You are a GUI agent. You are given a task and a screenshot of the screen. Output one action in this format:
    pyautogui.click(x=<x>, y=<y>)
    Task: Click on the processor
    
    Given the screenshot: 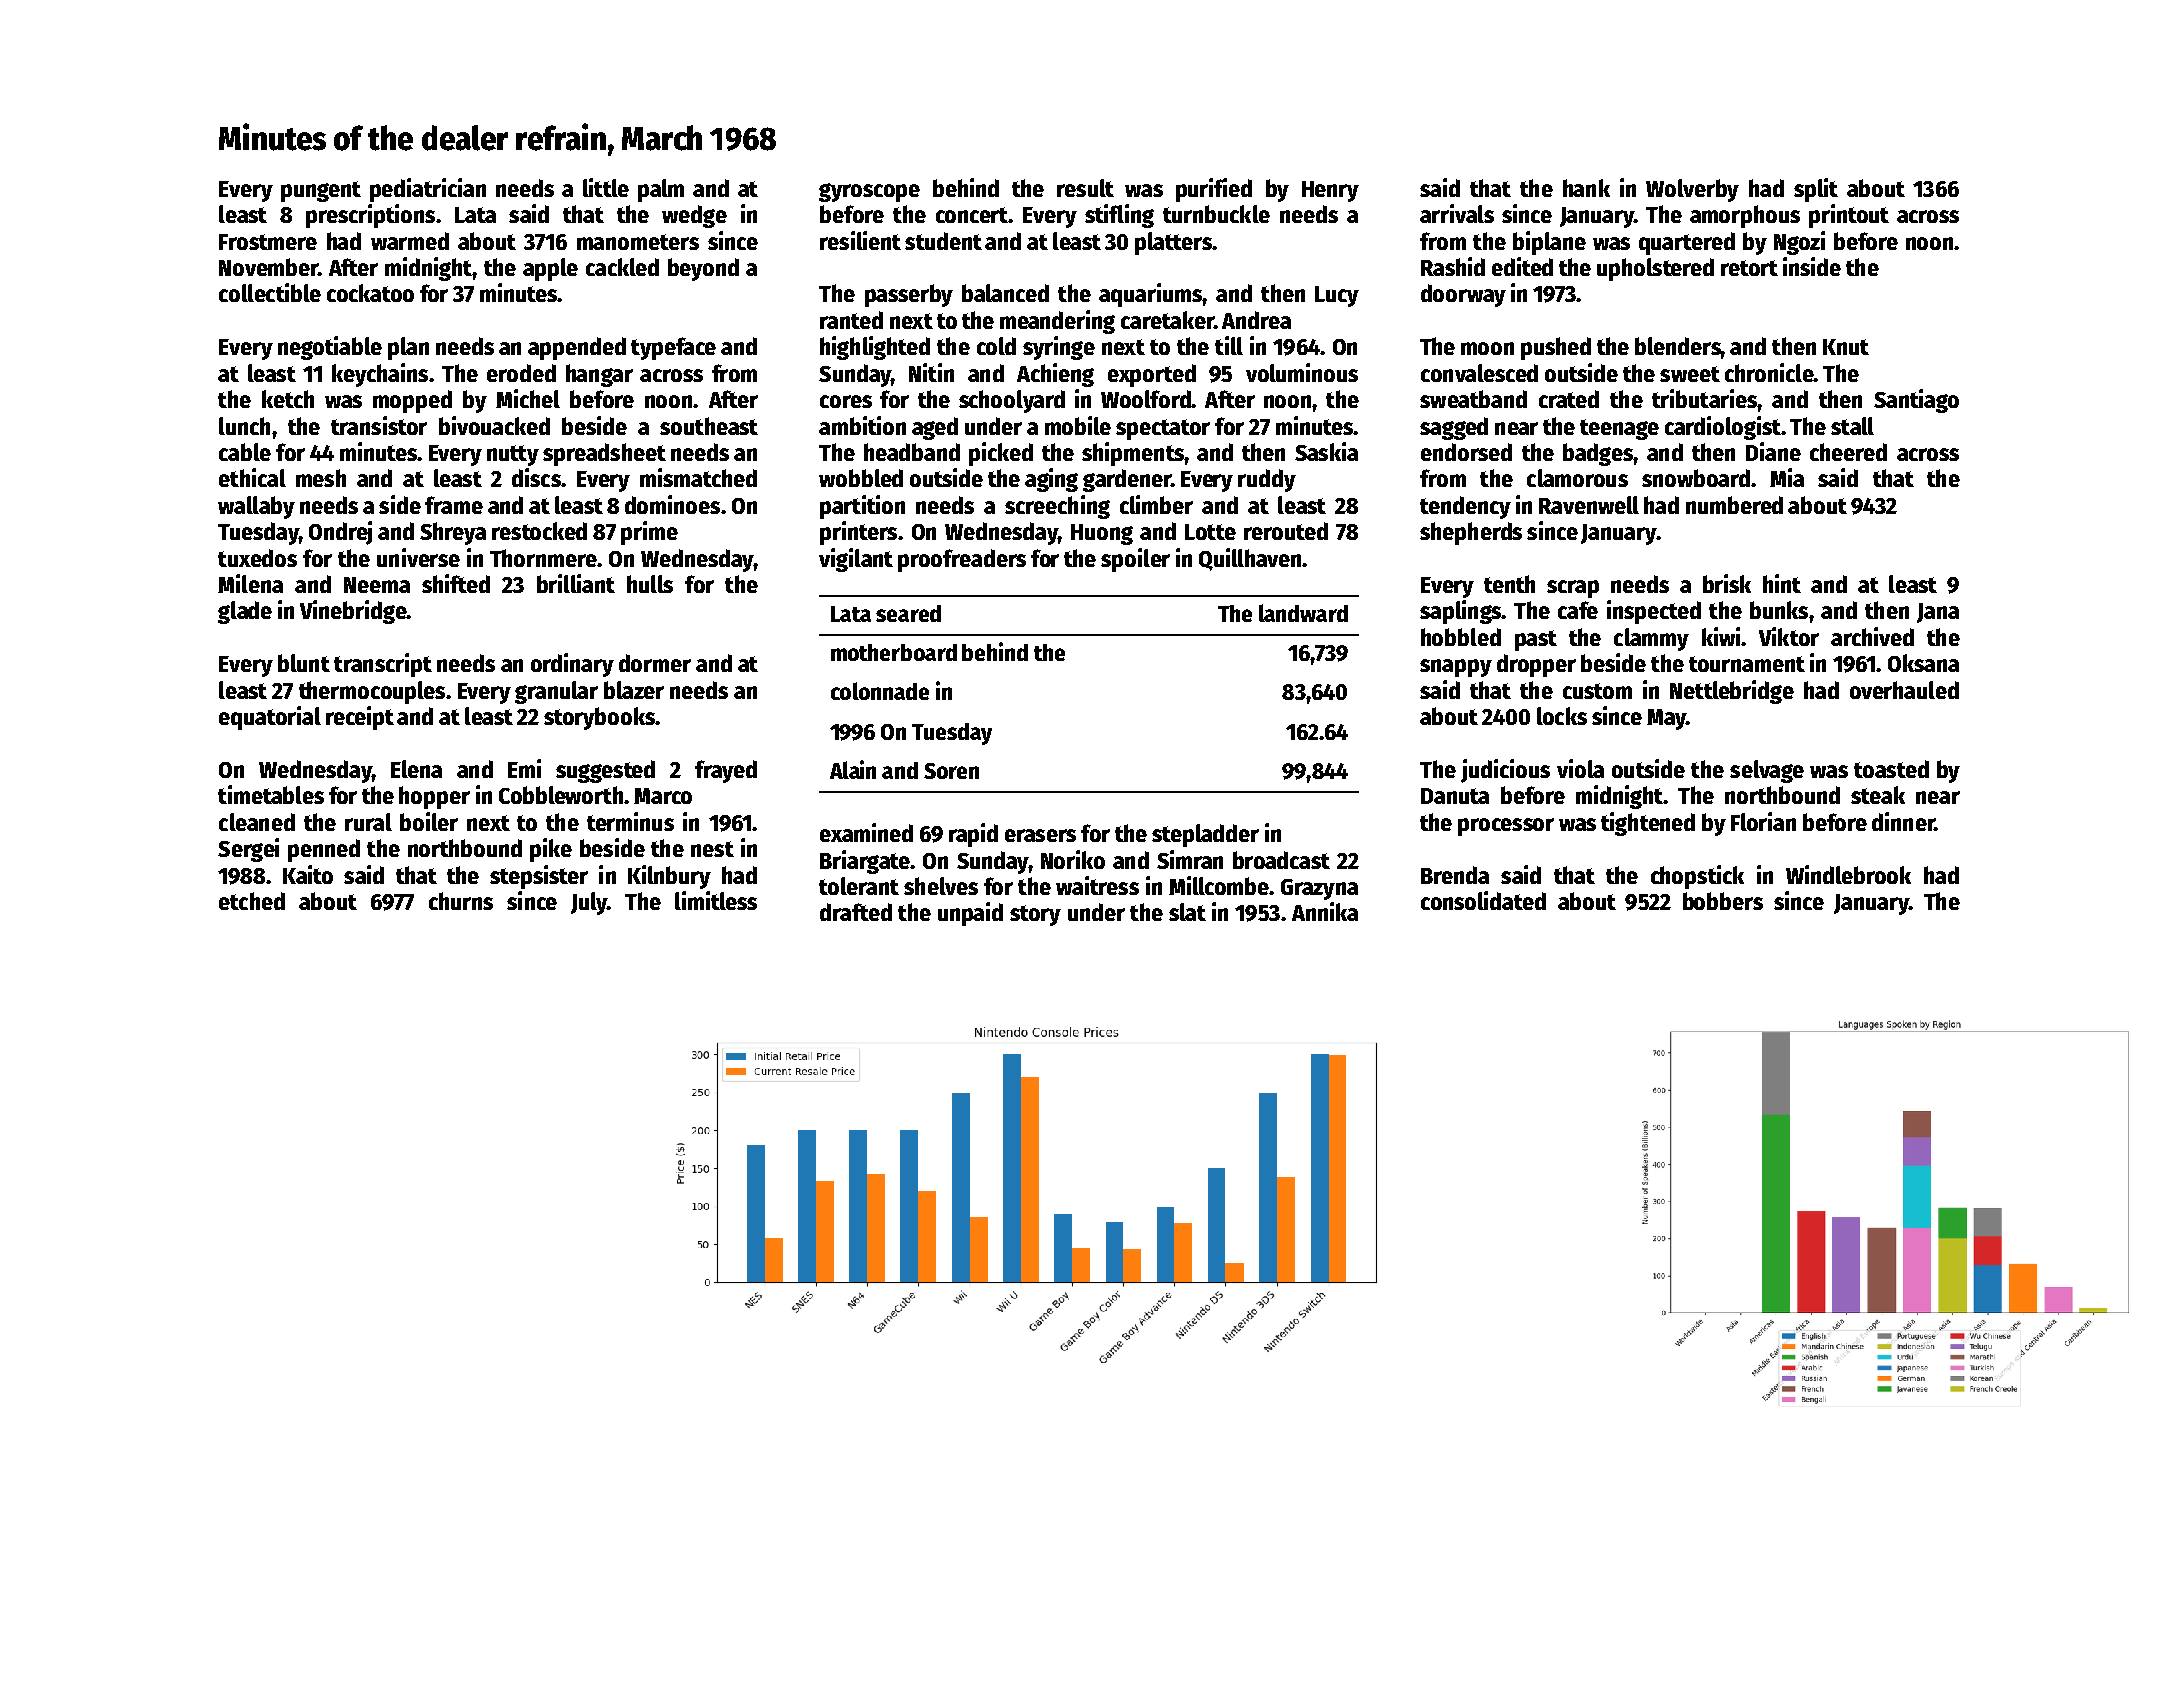 What is the action you would take?
    pyautogui.click(x=1506, y=827)
